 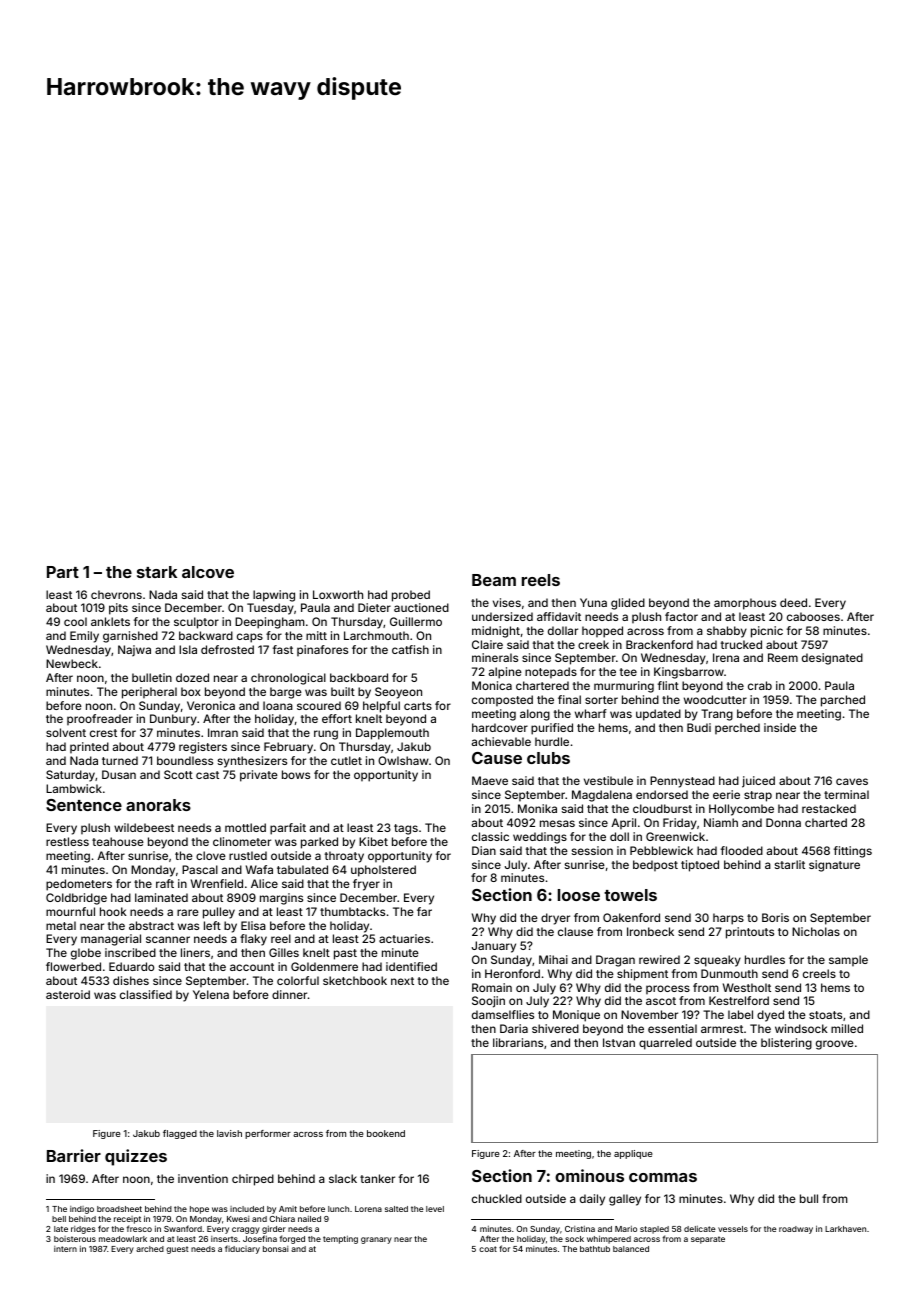 What do you see at coordinates (832, 659) in the image?
I see `designated` at bounding box center [832, 659].
